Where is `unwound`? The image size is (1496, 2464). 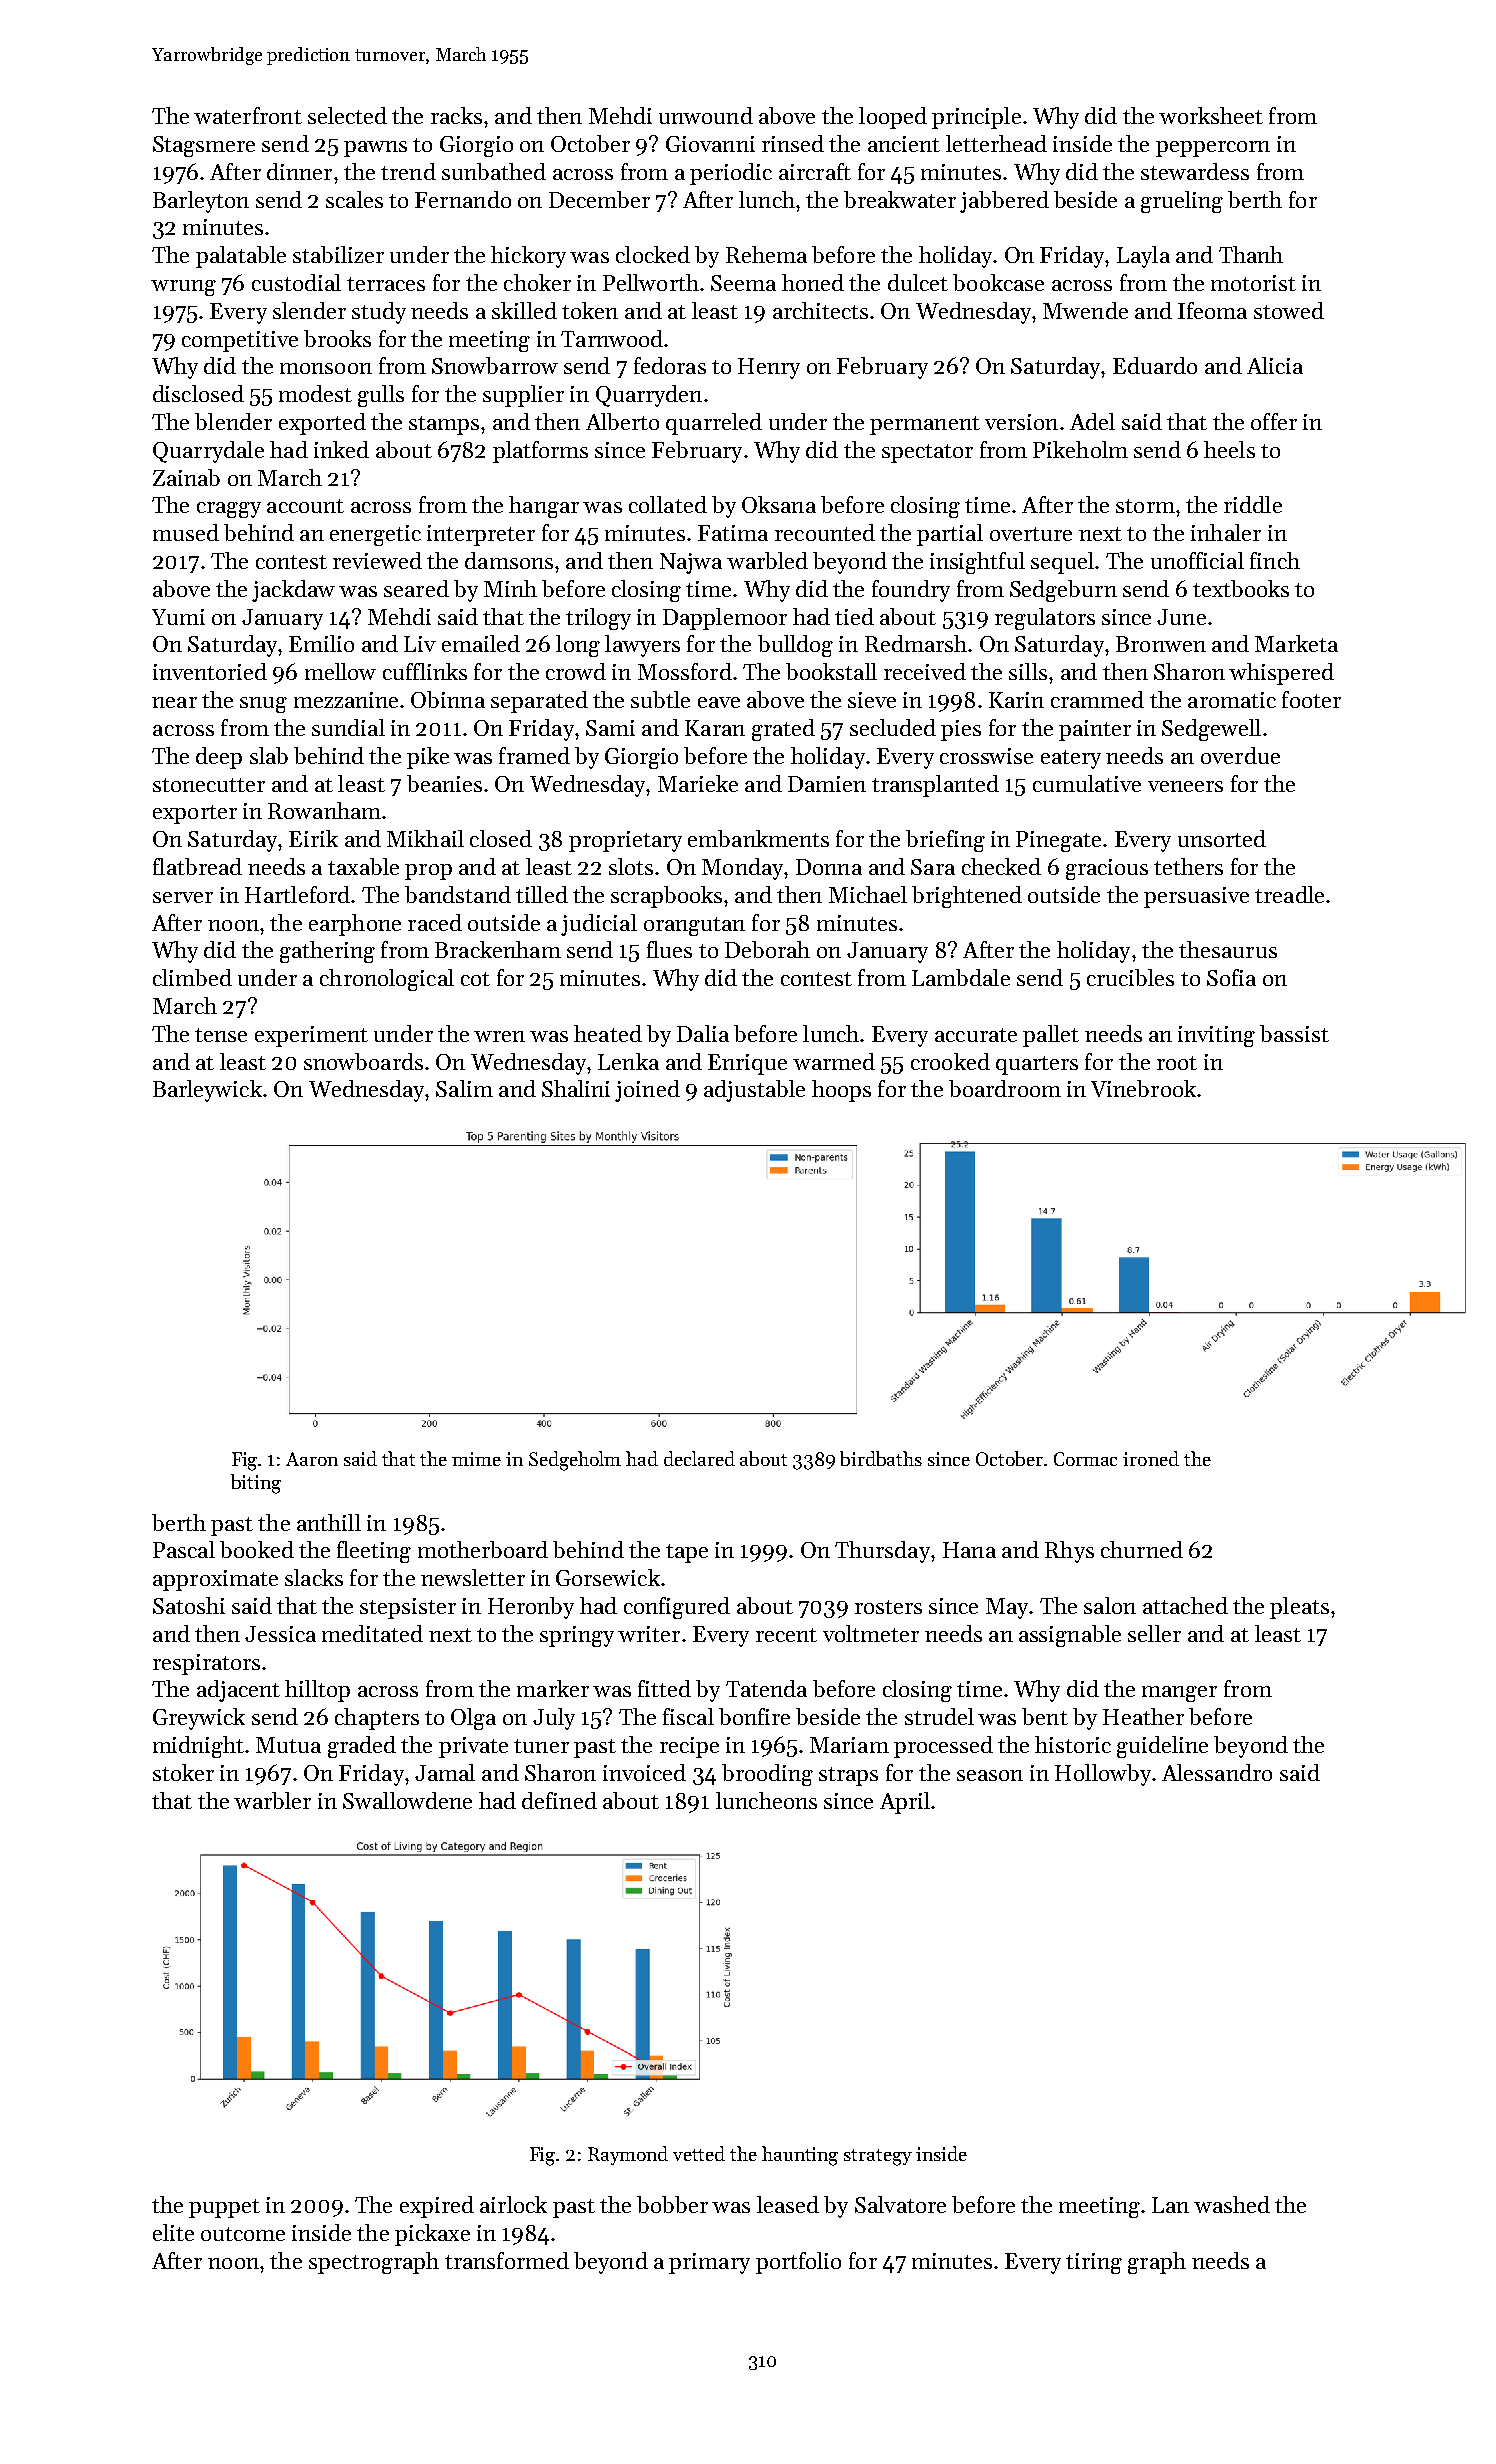
unwound is located at coordinates (706, 115).
